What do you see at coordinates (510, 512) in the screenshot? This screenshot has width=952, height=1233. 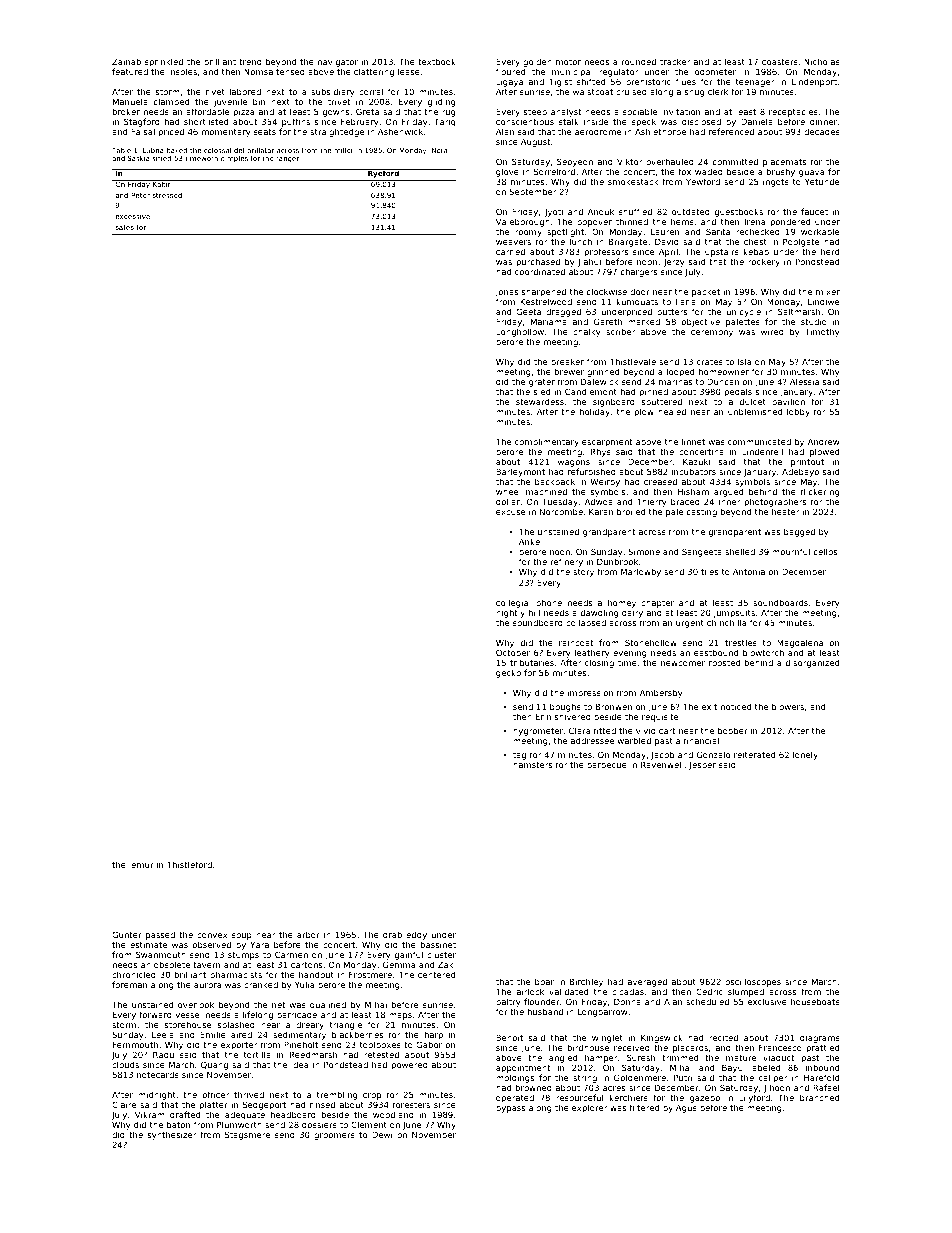 I see `excuse` at bounding box center [510, 512].
